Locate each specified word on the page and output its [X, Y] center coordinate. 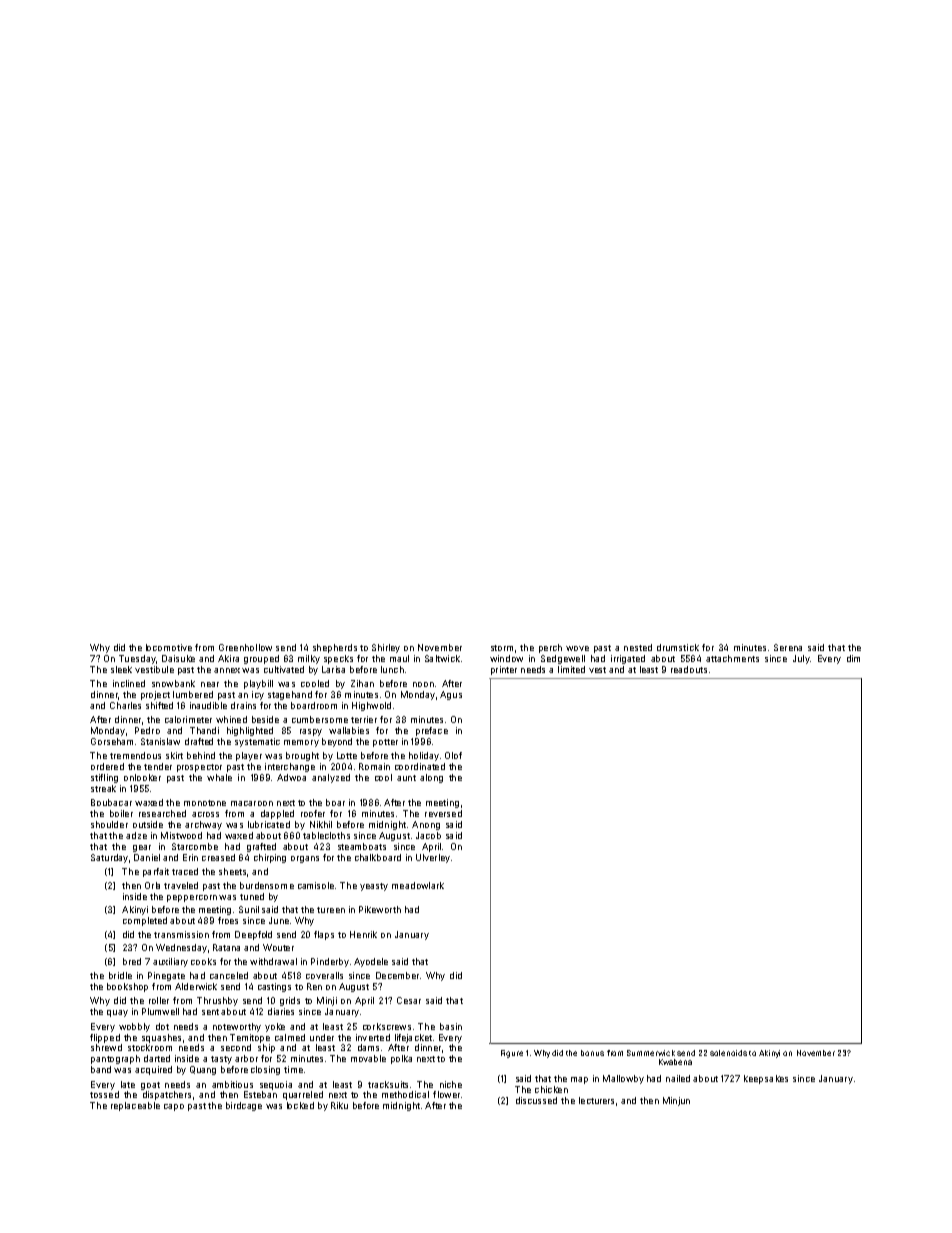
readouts [689, 669]
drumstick [678, 647]
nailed [678, 1078]
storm [502, 648]
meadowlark [418, 885]
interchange [290, 767]
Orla [152, 885]
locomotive [169, 647]
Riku [339, 1105]
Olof [453, 755]
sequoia [276, 1085]
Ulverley [433, 858]
